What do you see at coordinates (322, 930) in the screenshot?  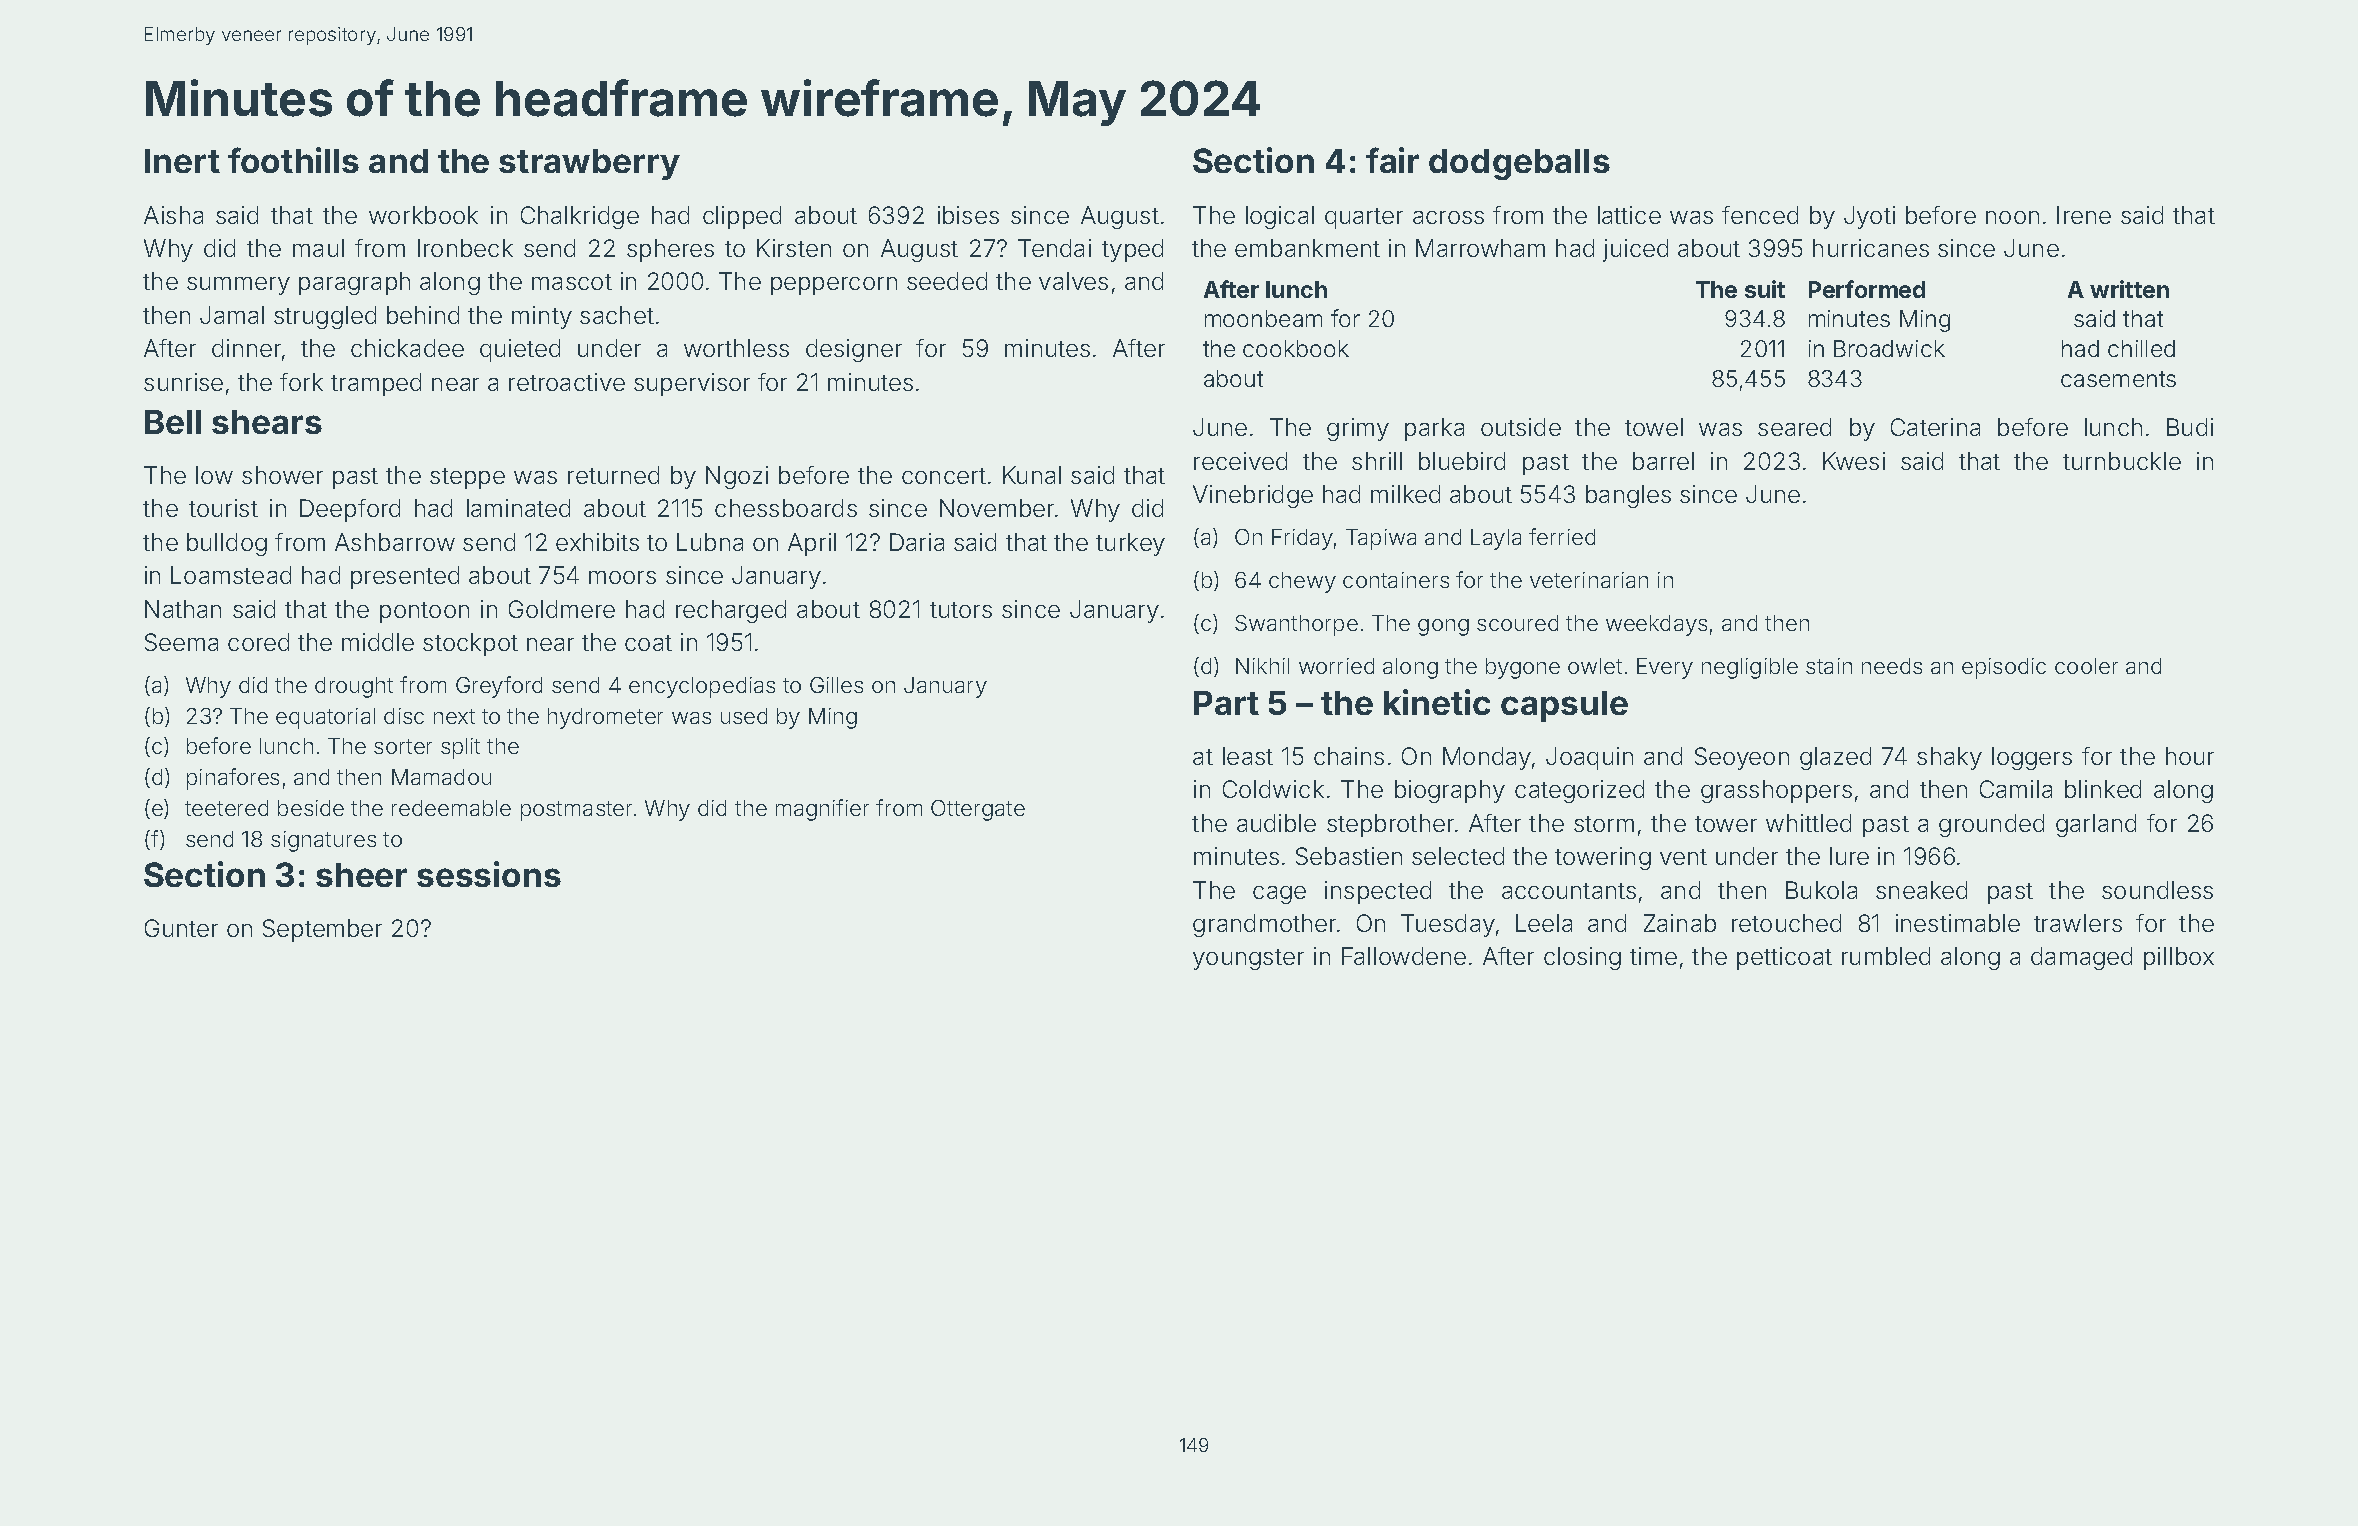 I see `September` at bounding box center [322, 930].
